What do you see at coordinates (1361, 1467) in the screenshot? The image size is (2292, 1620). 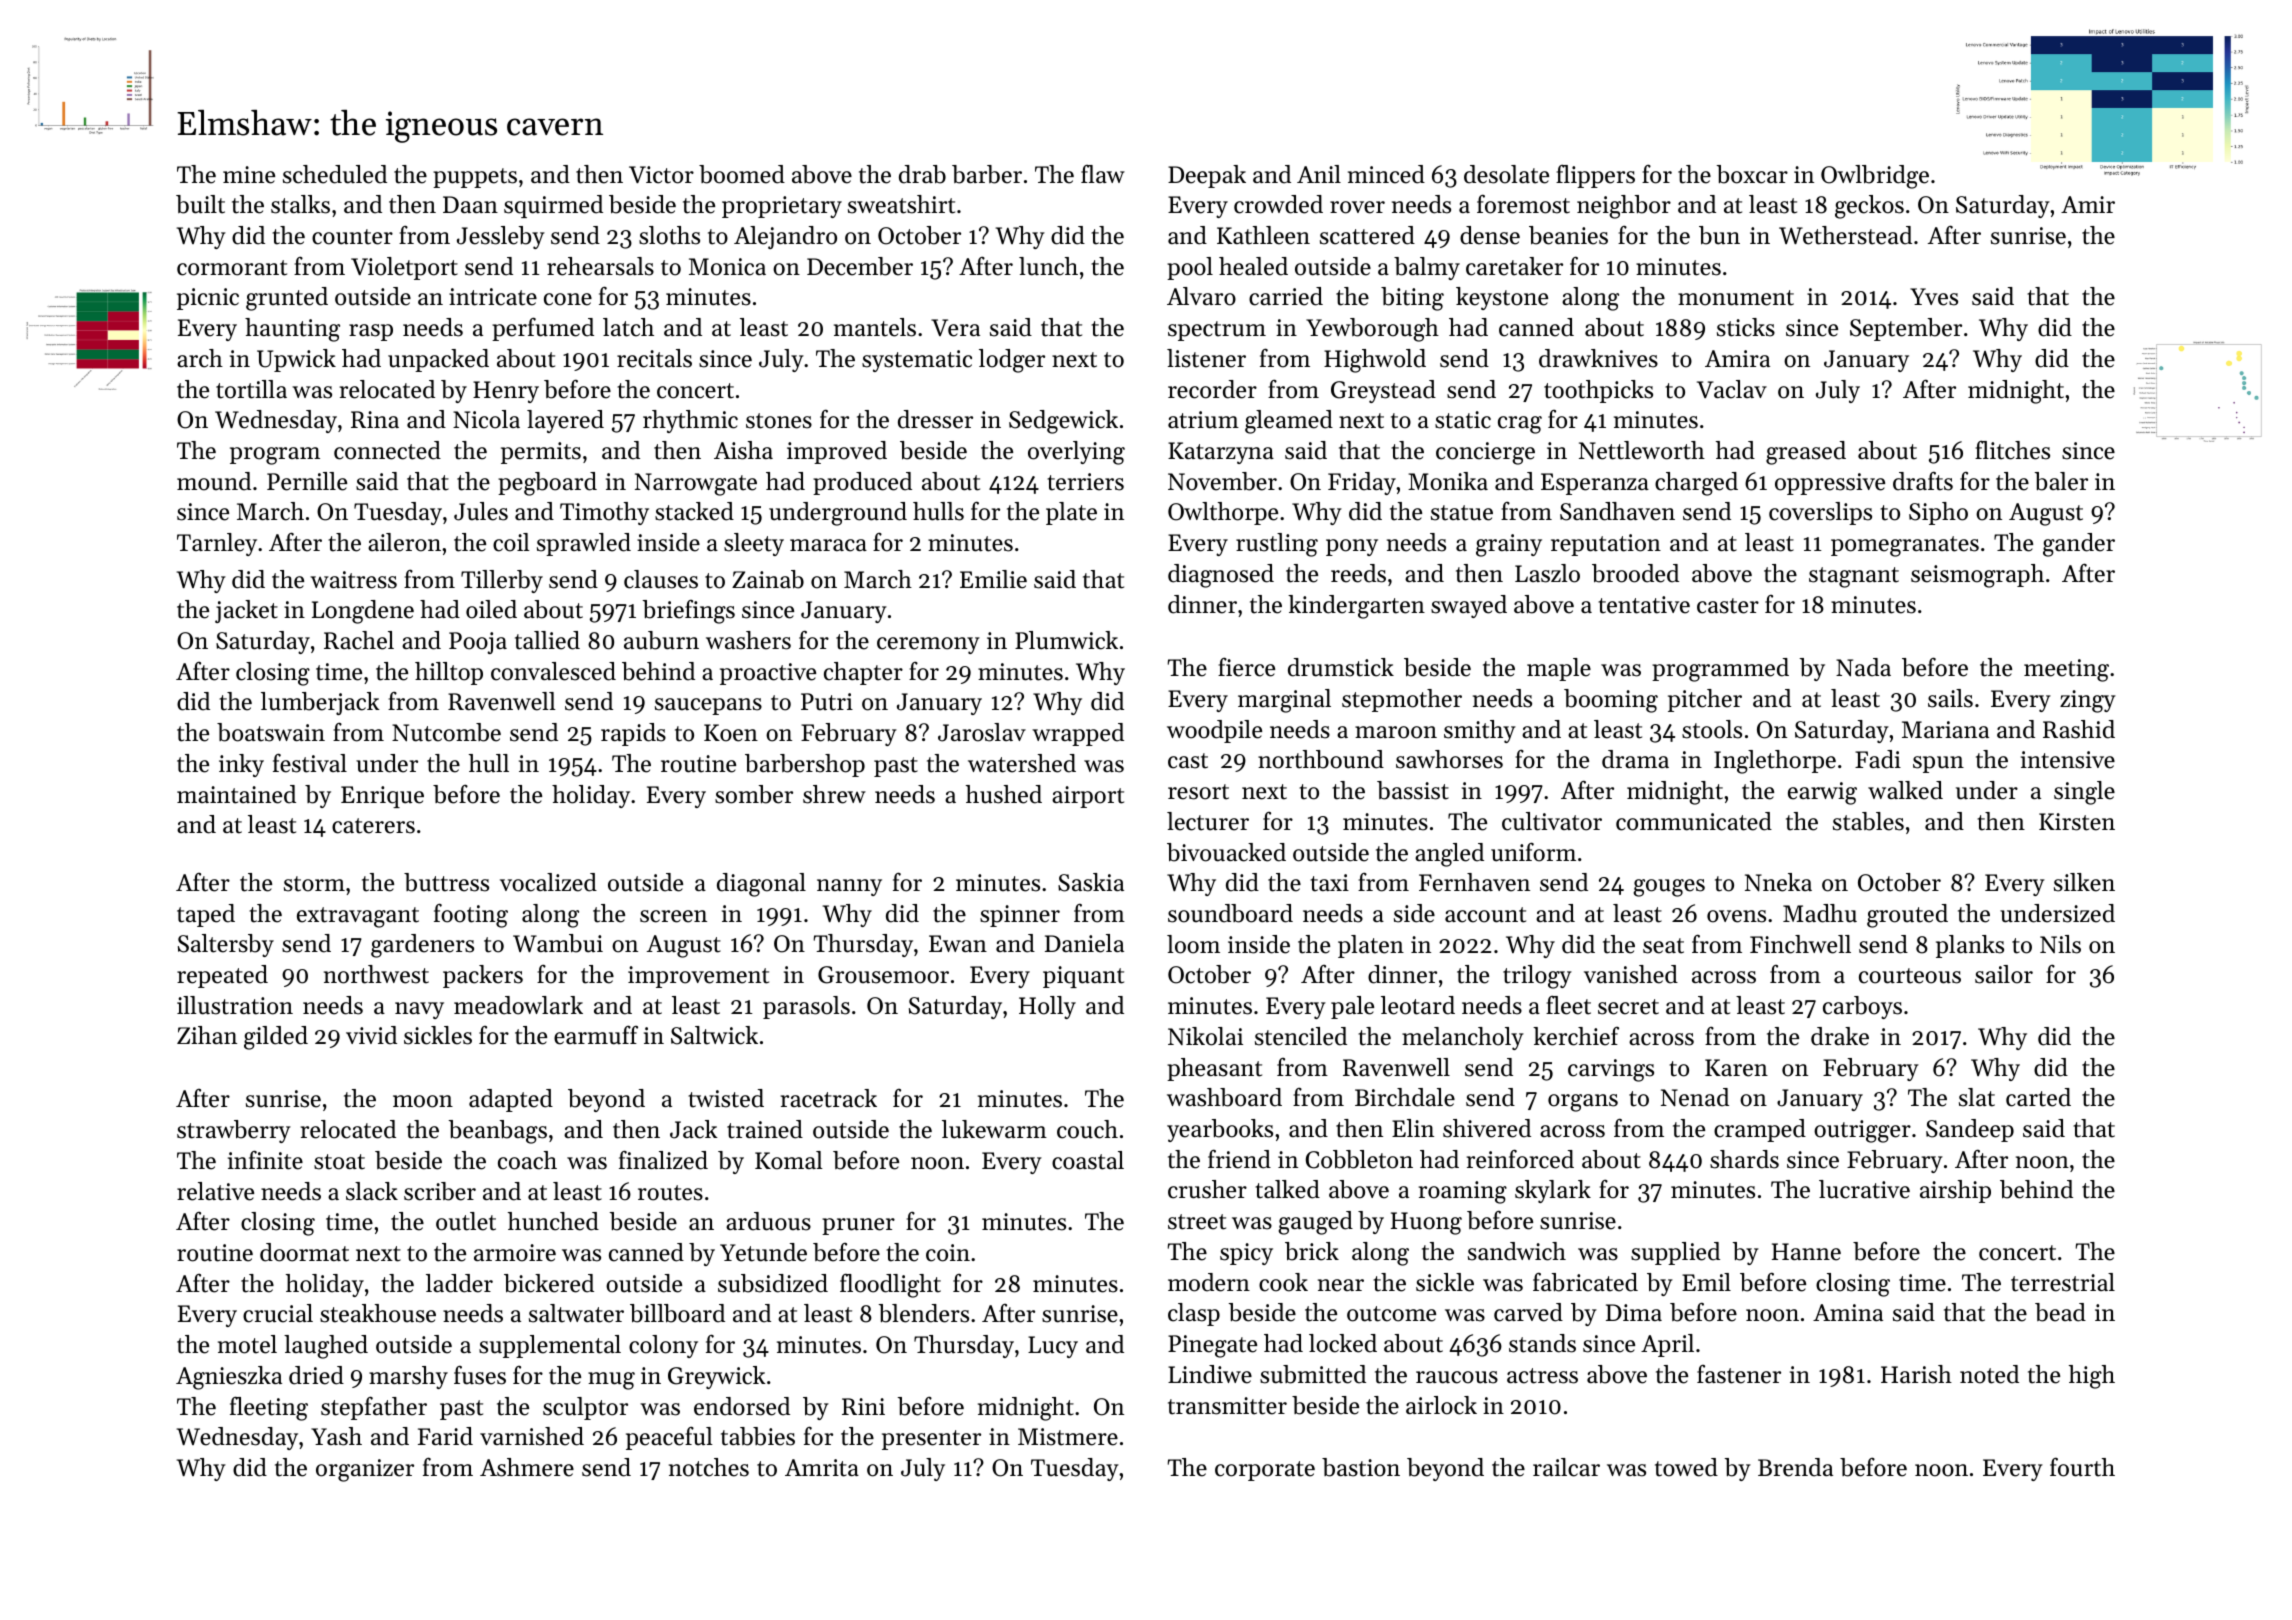 I see `bastion` at bounding box center [1361, 1467].
